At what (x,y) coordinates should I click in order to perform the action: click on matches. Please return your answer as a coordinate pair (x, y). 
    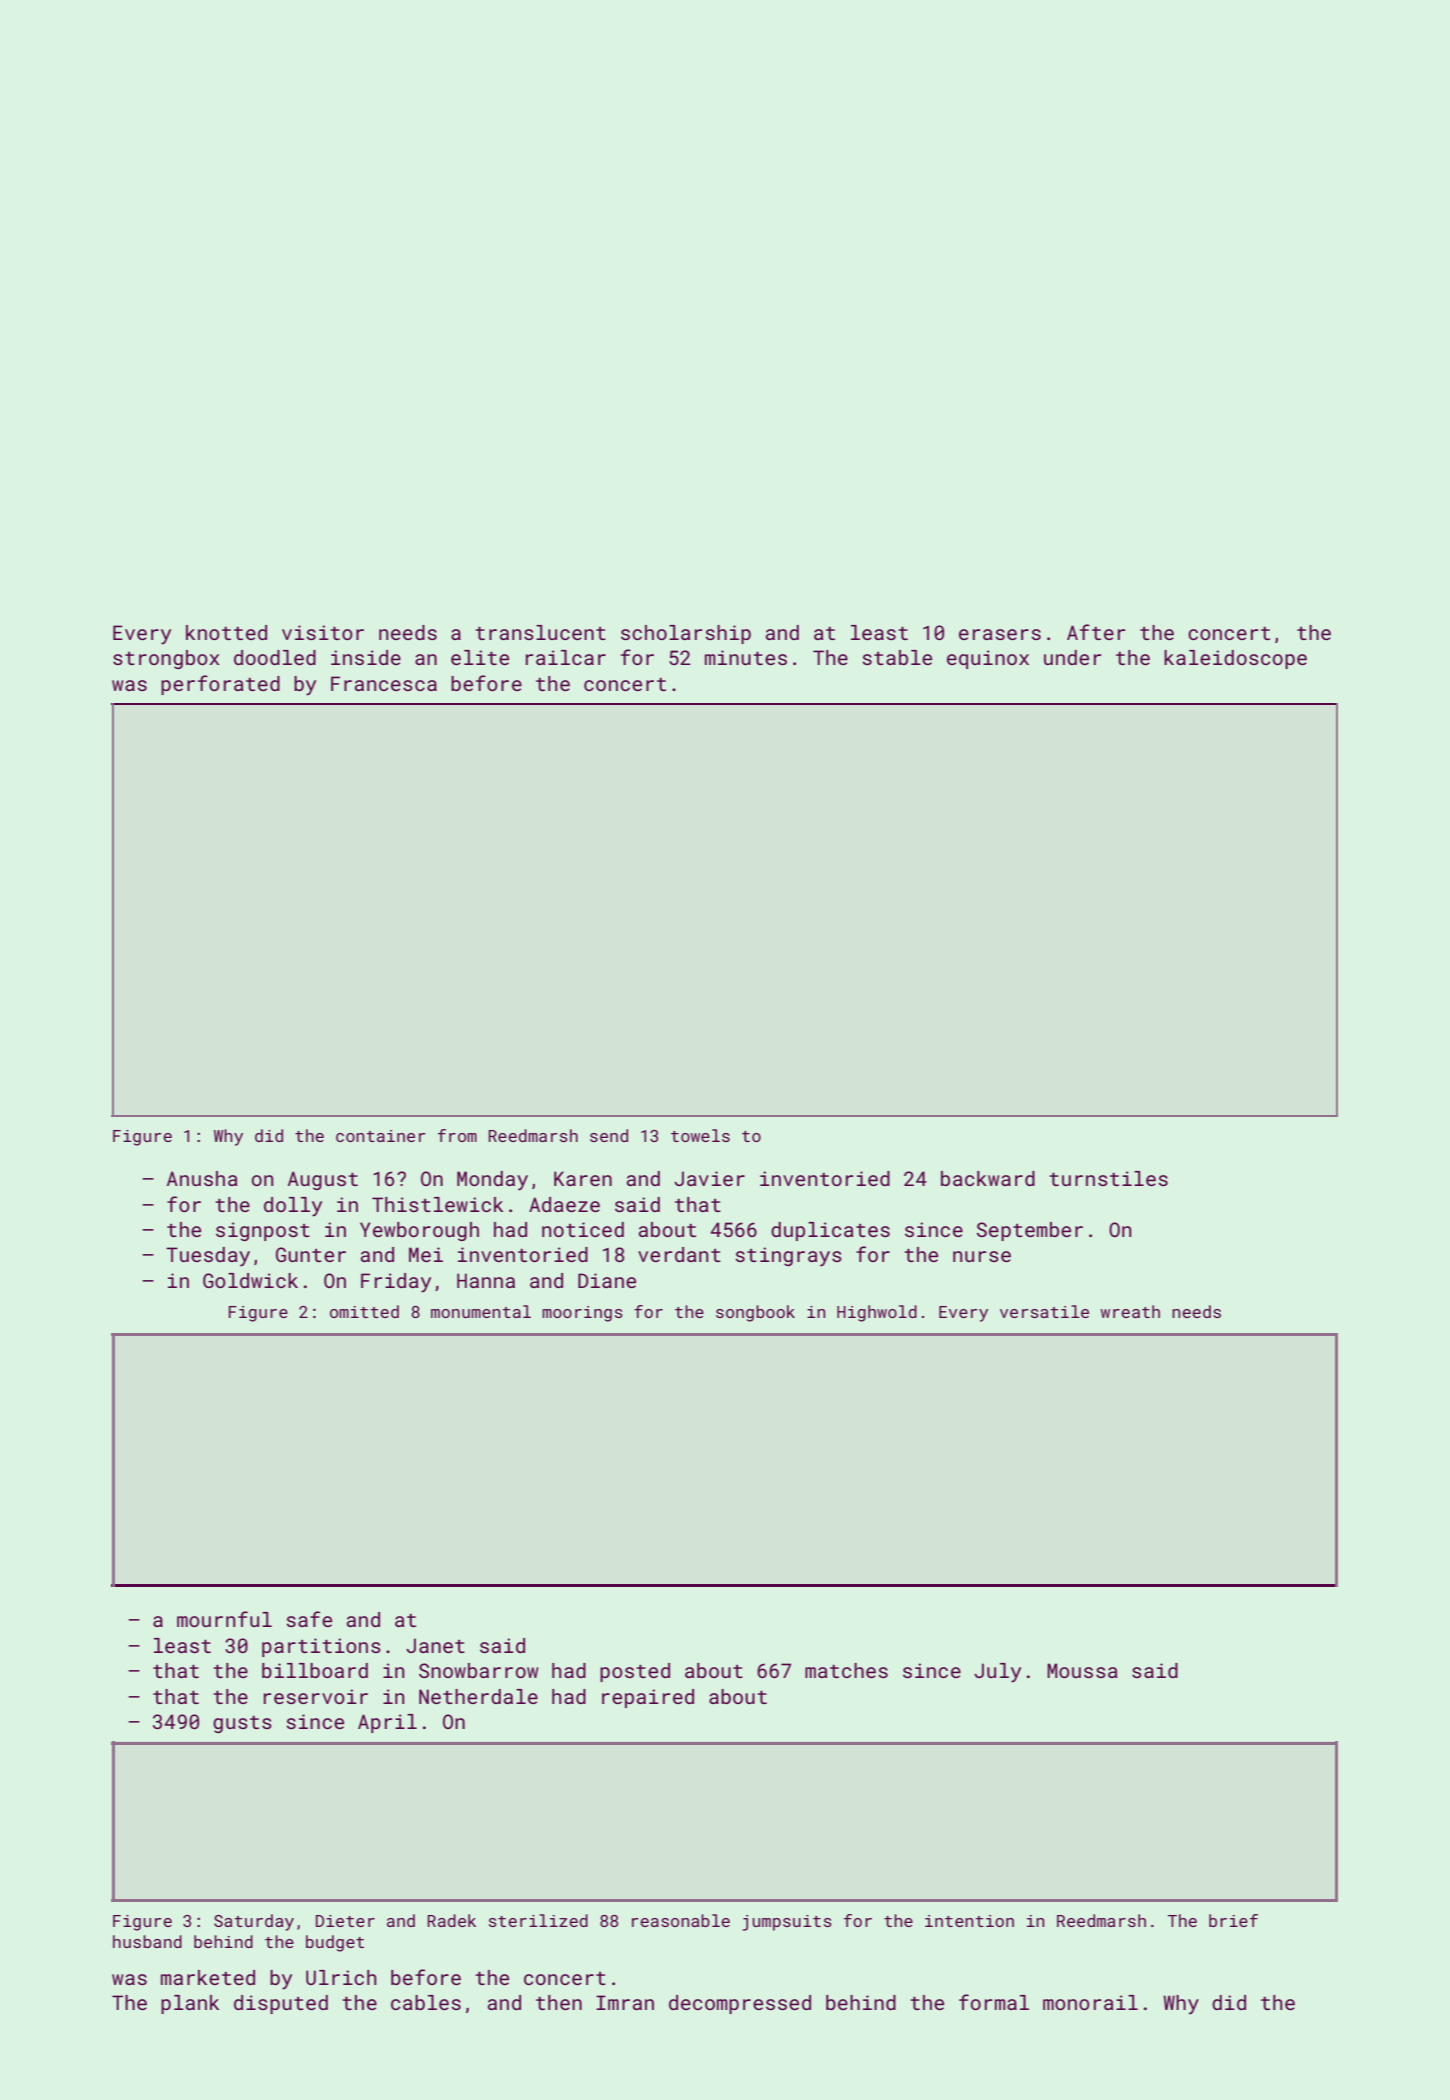
    Looking at the image, I should click on (846, 1670).
